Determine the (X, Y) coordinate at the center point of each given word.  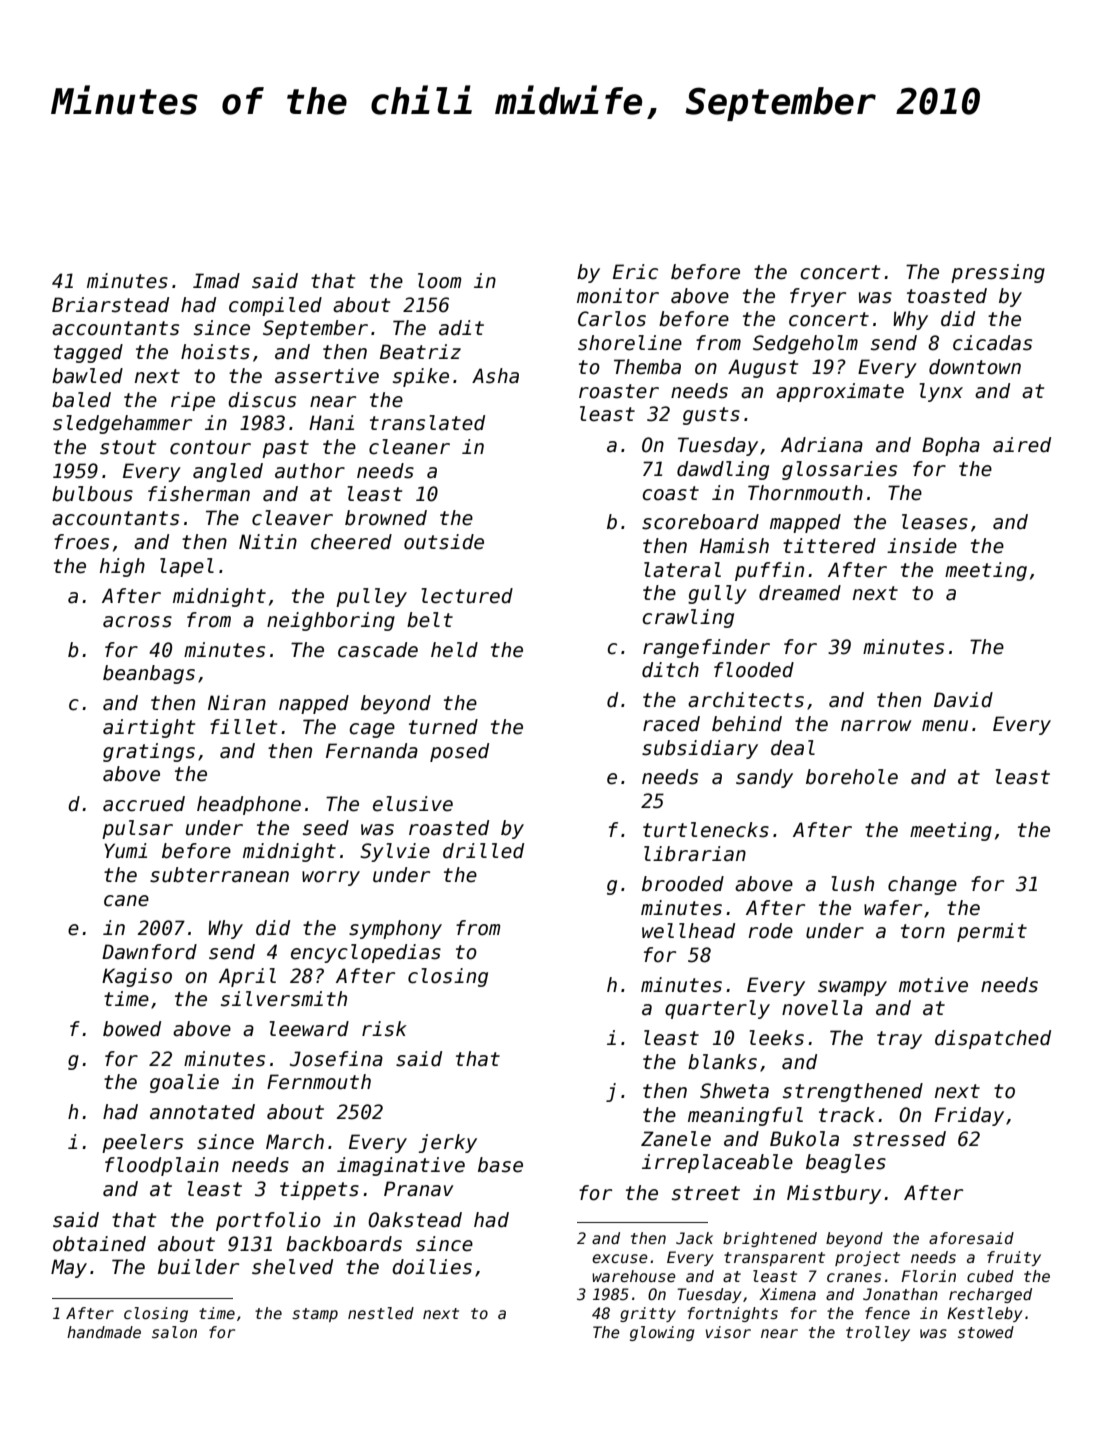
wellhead (688, 931)
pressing (998, 273)
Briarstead (110, 305)
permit (992, 932)
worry (331, 878)
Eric (635, 272)
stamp (315, 1315)
